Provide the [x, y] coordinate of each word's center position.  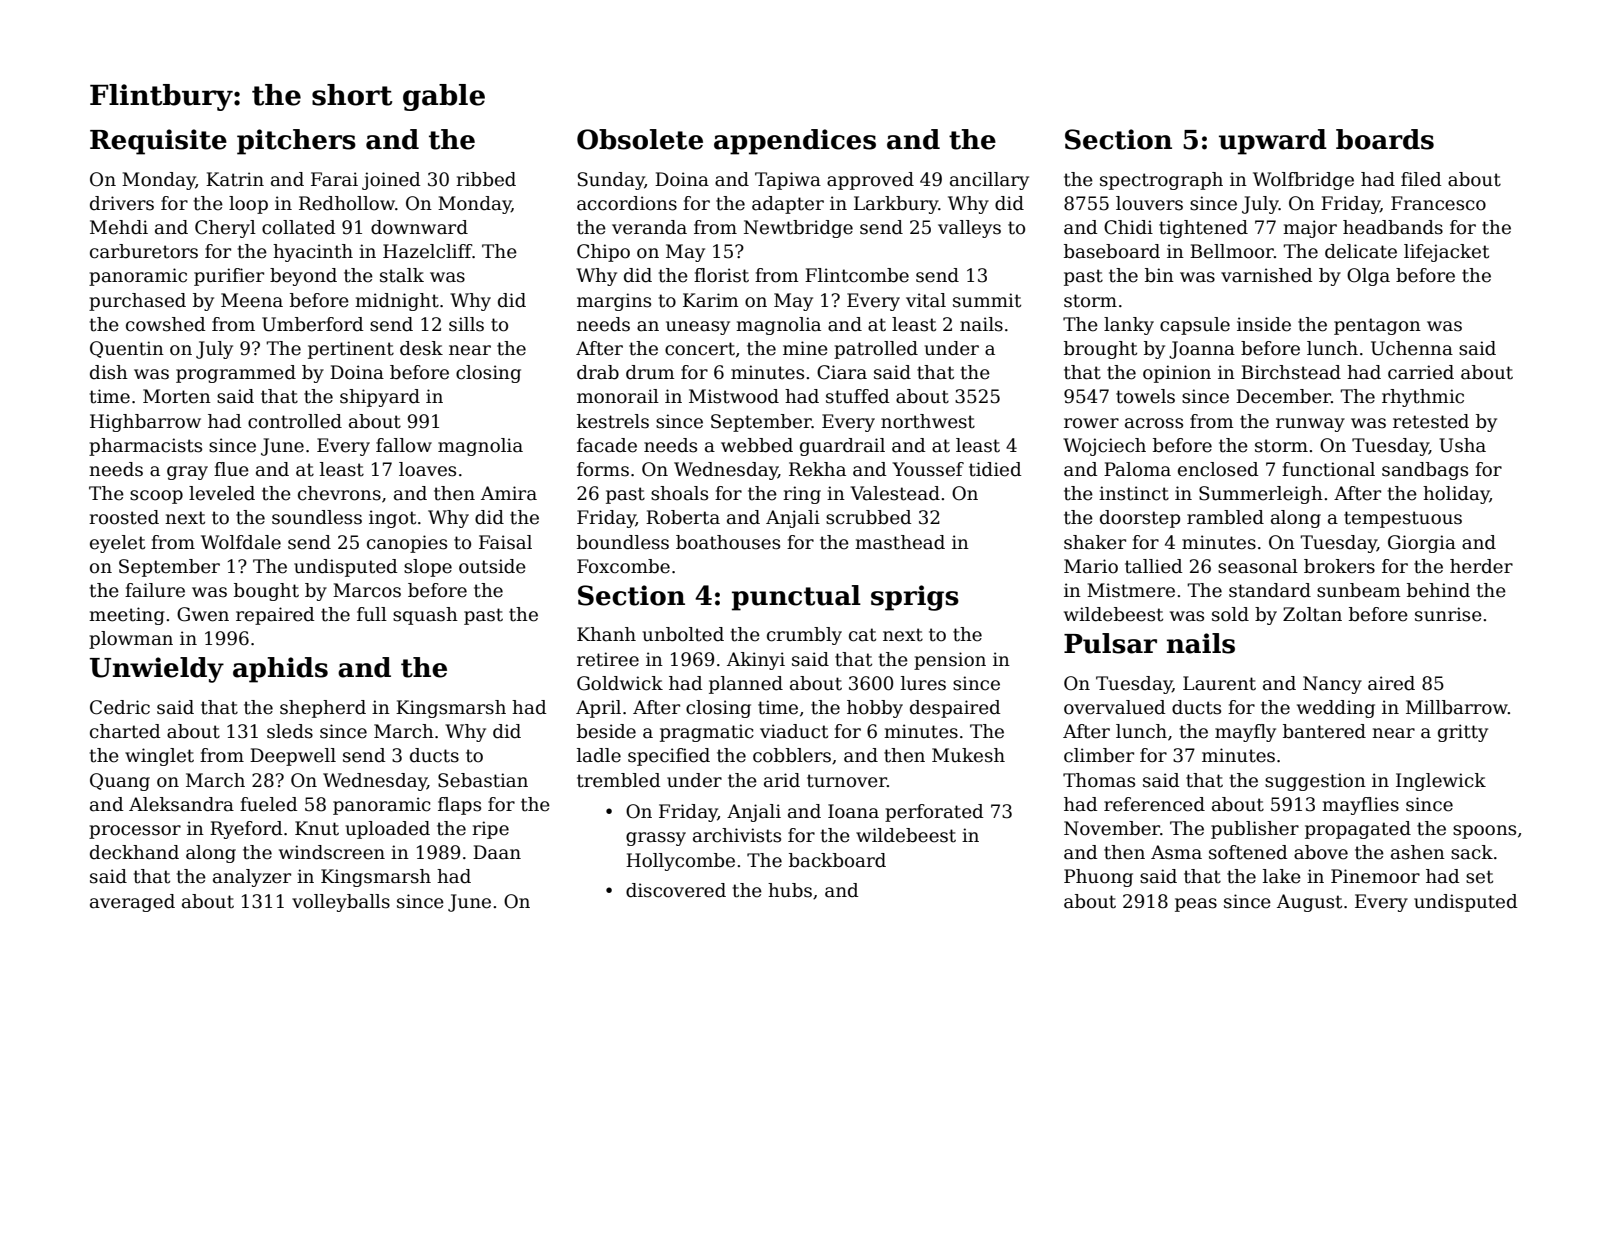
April [598, 709]
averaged [132, 903]
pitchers [296, 142]
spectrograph [1161, 181]
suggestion [1315, 782]
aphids [280, 670]
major [1310, 229]
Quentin [127, 349]
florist [721, 275]
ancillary [989, 181]
